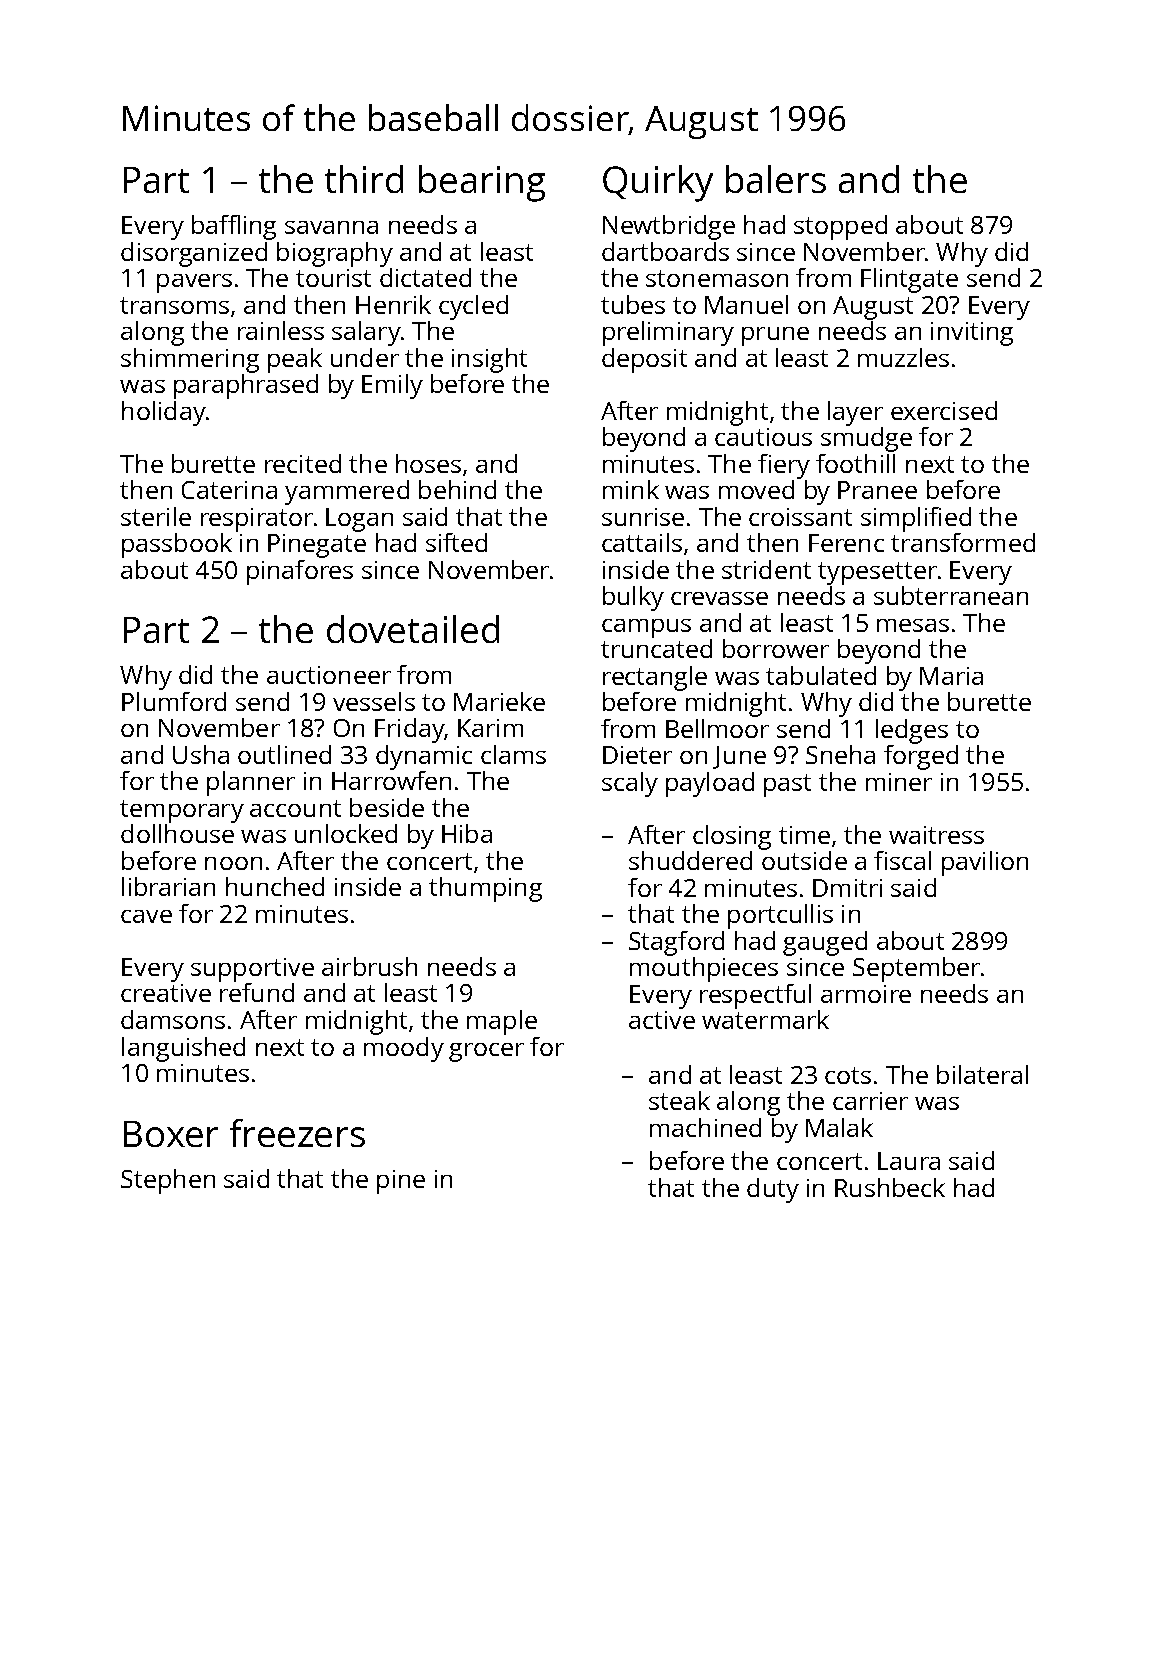 The width and height of the image is (1165, 1654). Describe the element at coordinates (168, 1181) in the image. I see `Stephen` at that location.
